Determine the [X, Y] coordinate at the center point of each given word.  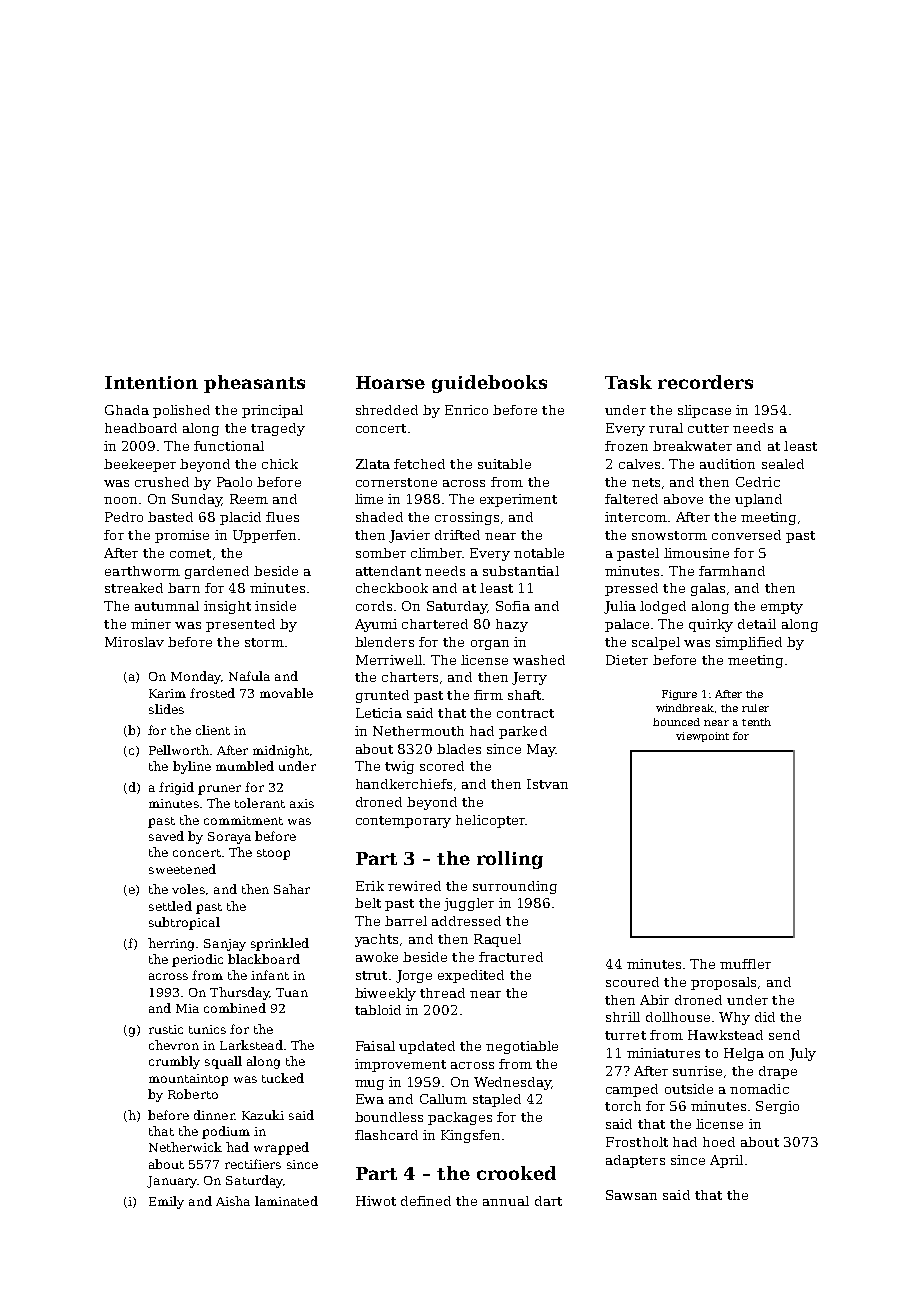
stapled [497, 1100]
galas [708, 589]
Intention [151, 382]
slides [166, 709]
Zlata [373, 464]
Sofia [513, 606]
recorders [705, 382]
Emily [166, 1202]
